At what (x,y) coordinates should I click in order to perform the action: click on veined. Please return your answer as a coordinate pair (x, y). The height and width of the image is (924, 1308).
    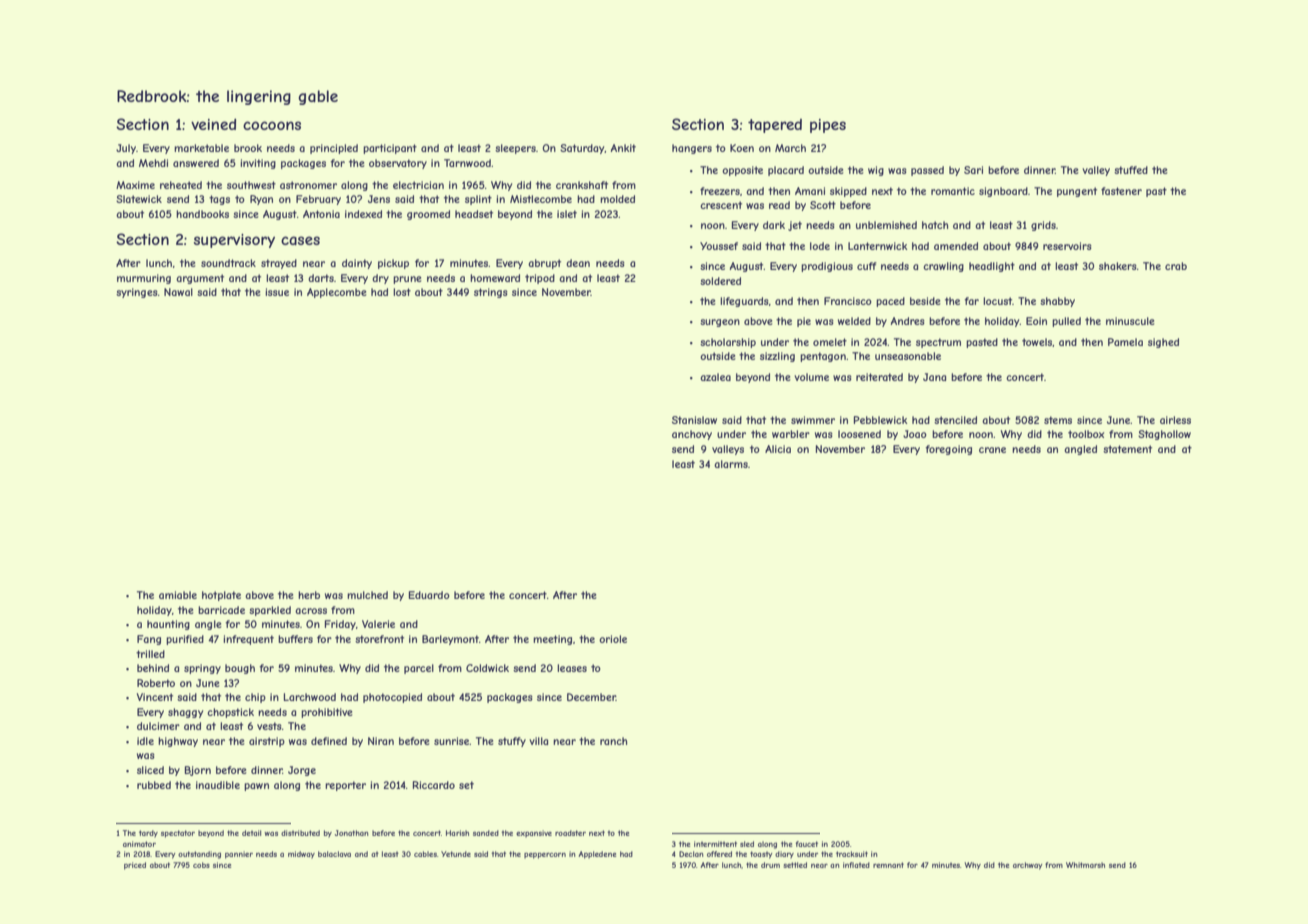
    Looking at the image, I should click on (213, 124).
